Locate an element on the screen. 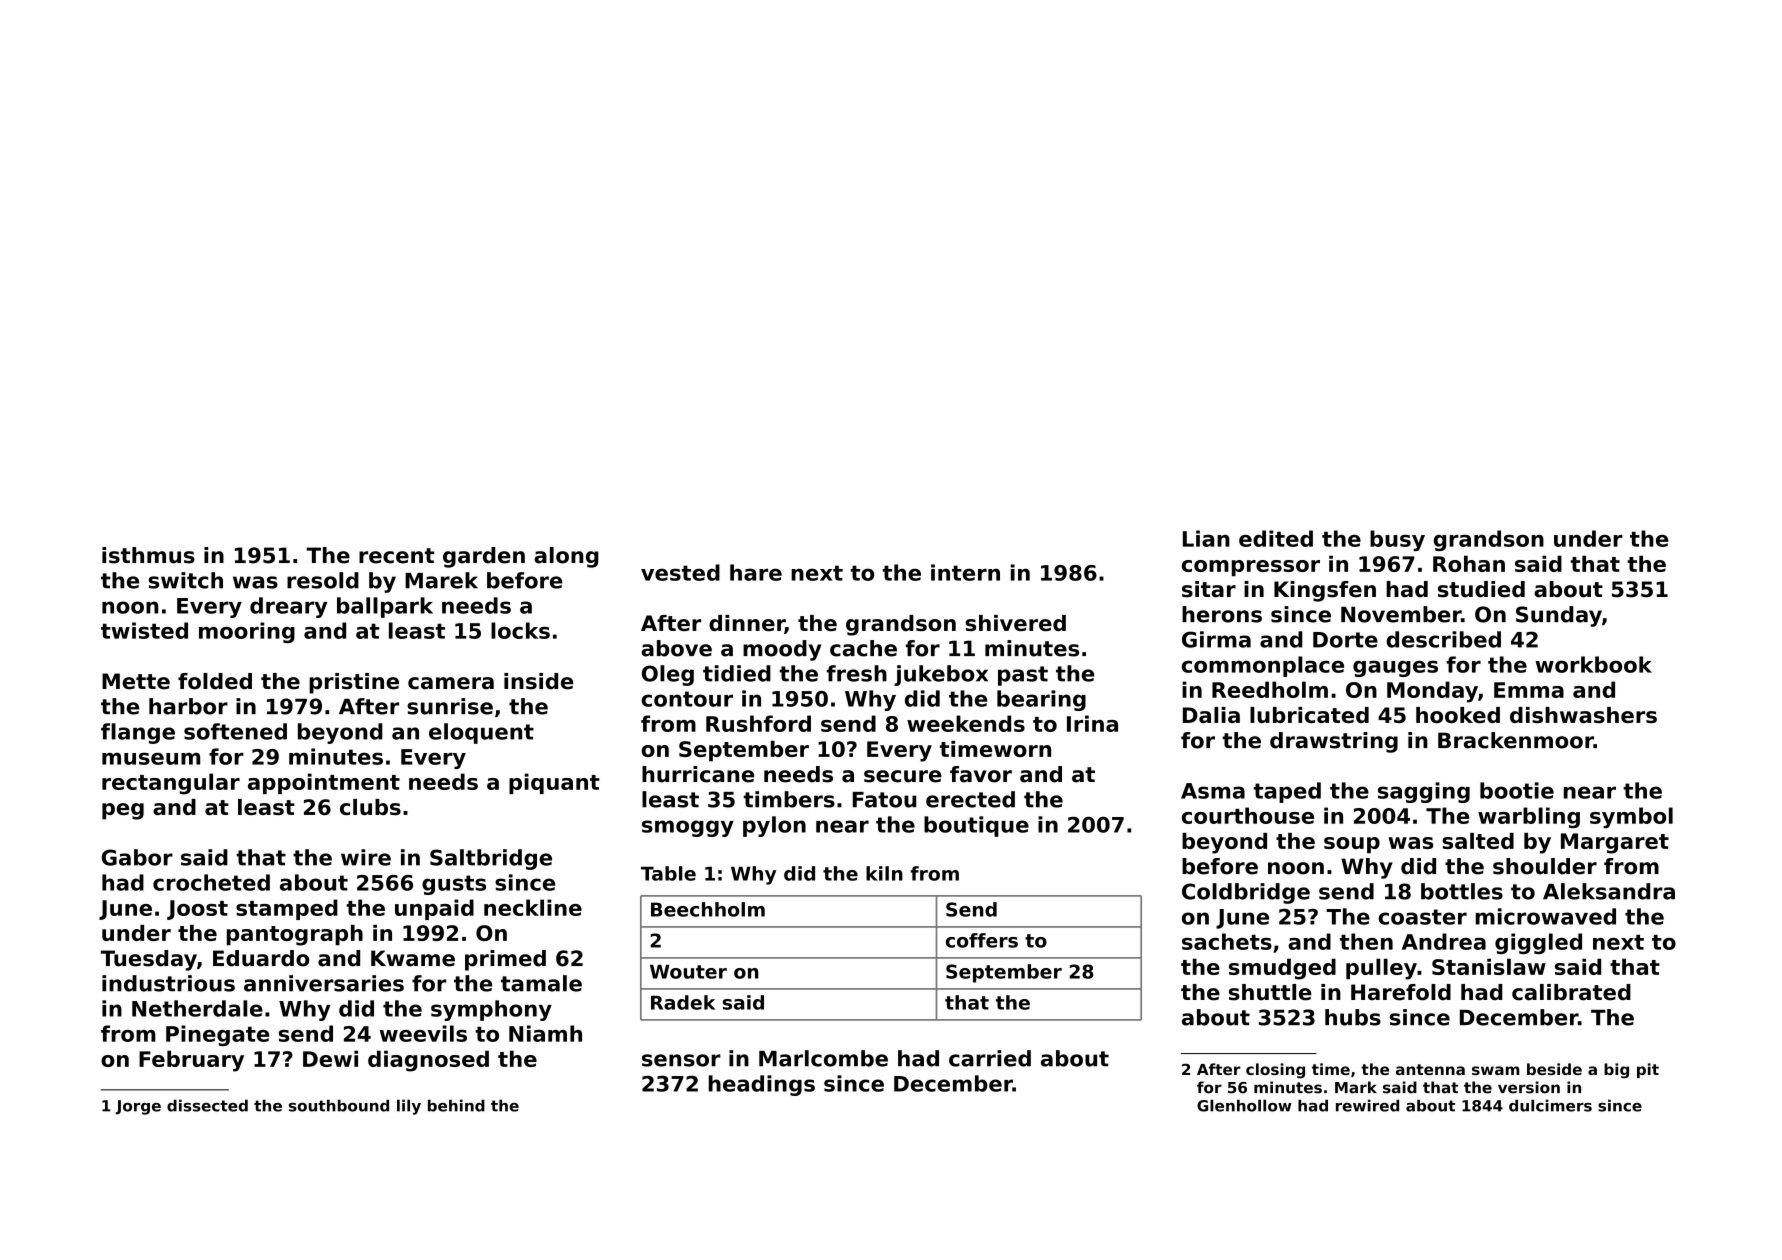 This screenshot has width=1782, height=1260. Rohan is located at coordinates (1469, 563).
